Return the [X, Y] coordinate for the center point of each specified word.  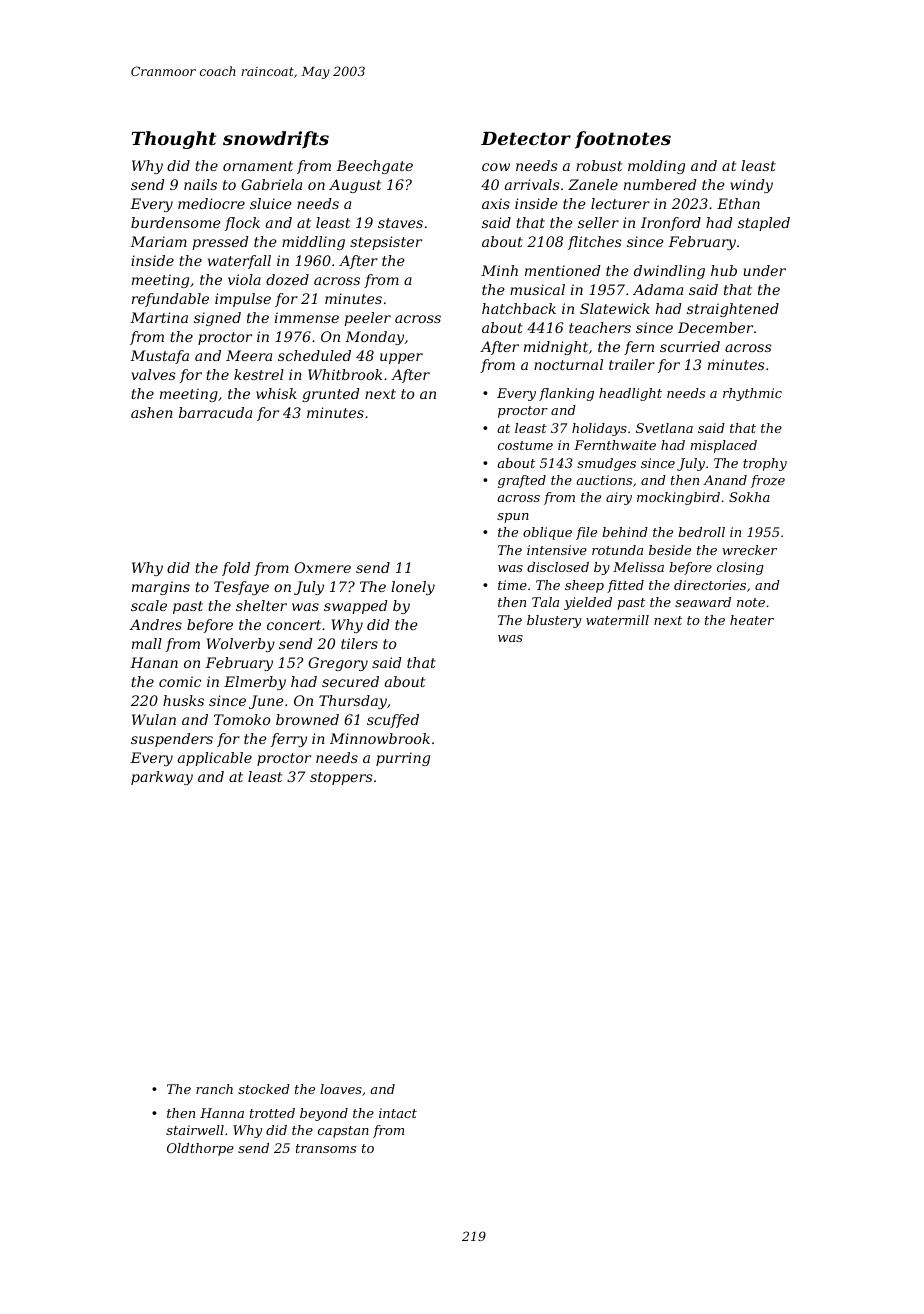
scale [149, 605]
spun [513, 518]
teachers [600, 327]
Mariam [158, 241]
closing [740, 568]
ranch [214, 1089]
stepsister [386, 243]
